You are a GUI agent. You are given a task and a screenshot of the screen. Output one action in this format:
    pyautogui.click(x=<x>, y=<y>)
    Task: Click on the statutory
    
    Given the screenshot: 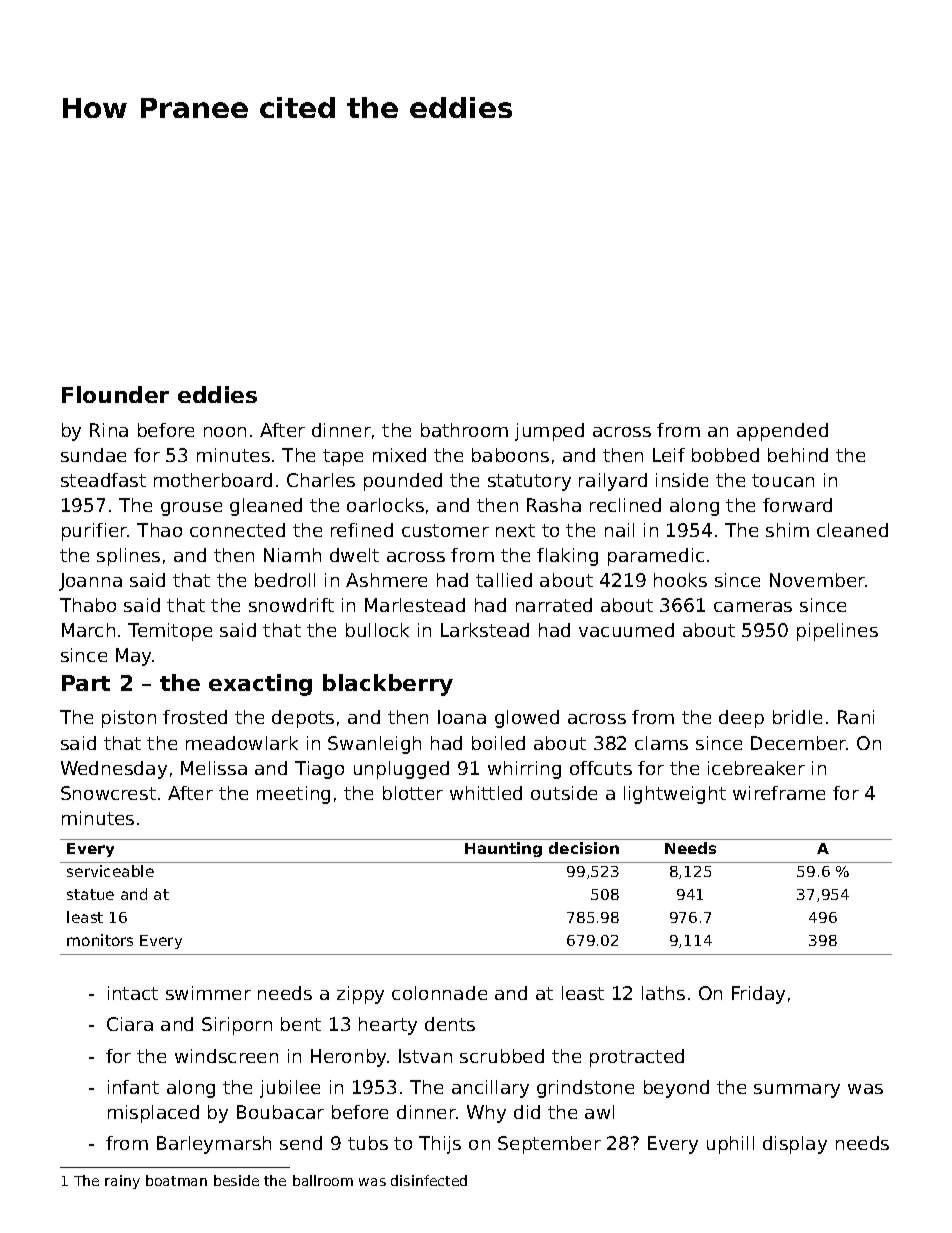 What is the action you would take?
    pyautogui.click(x=529, y=482)
